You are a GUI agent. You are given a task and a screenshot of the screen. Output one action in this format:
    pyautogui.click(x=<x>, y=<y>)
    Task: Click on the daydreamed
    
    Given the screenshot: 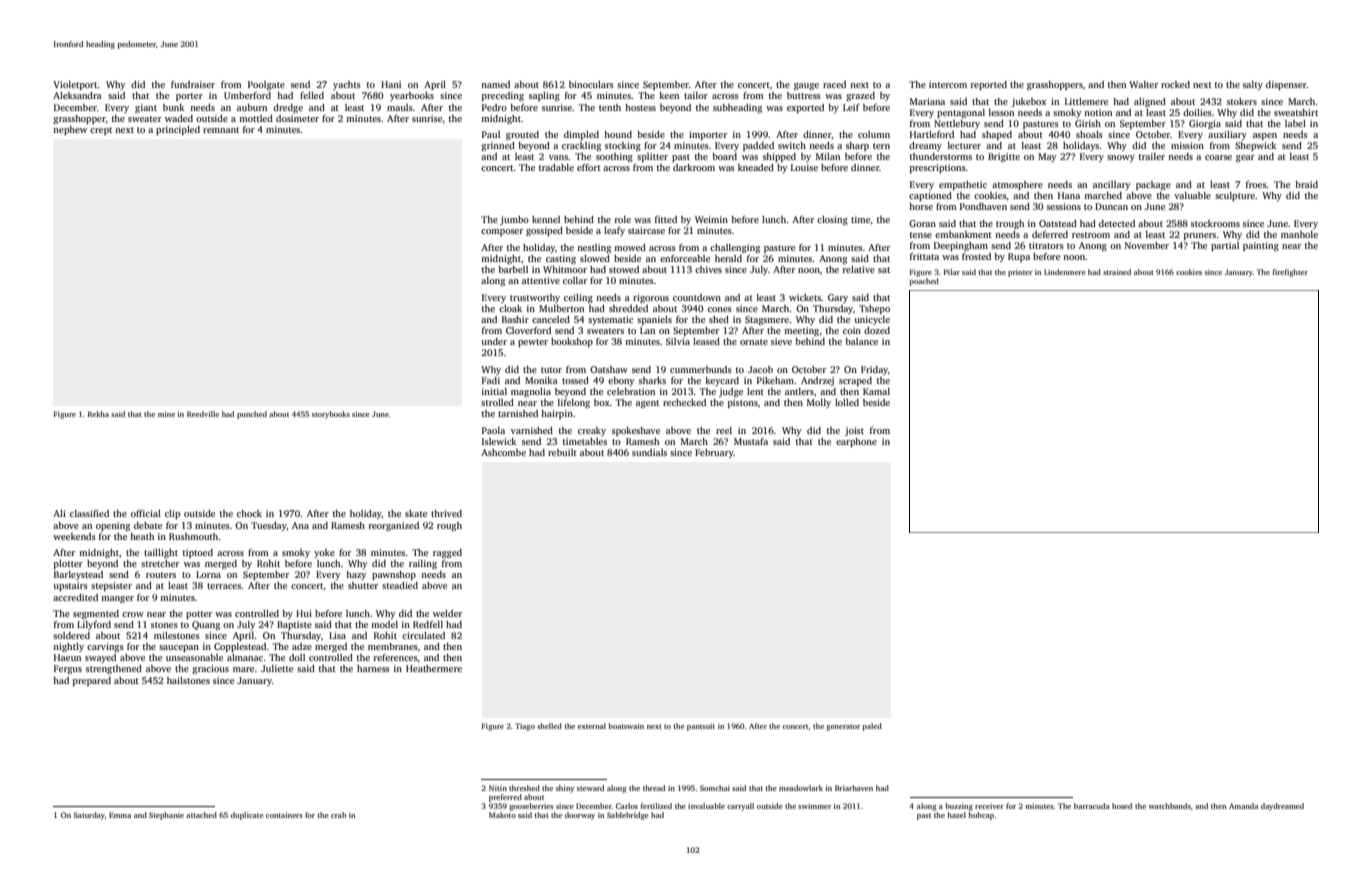 What is the action you would take?
    pyautogui.click(x=1282, y=807)
